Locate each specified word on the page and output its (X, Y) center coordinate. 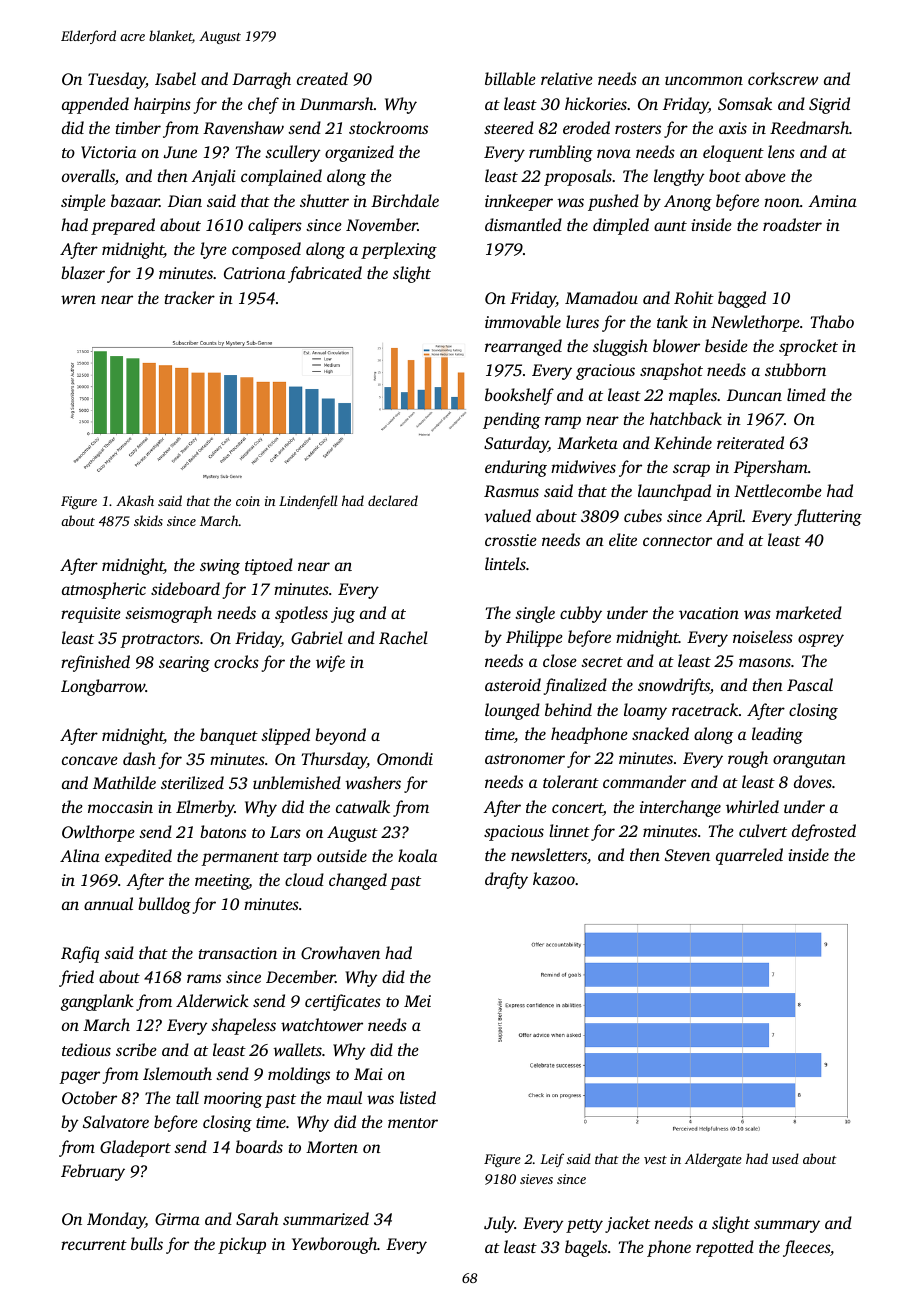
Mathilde (124, 782)
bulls (147, 1243)
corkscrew (783, 78)
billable (510, 78)
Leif (552, 1160)
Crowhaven (340, 953)
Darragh (261, 80)
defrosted (824, 832)
